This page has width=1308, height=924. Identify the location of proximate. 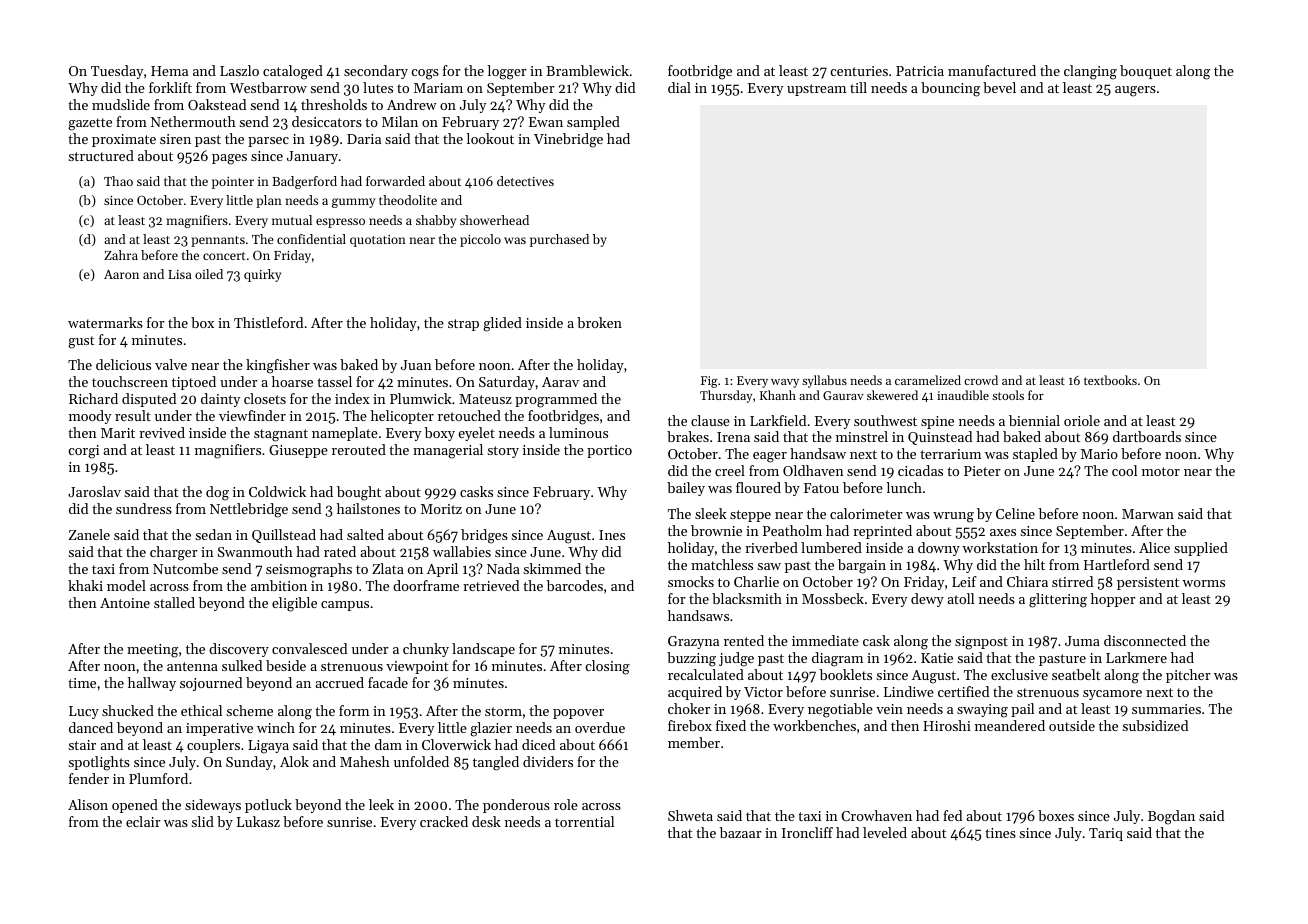
(124, 140).
